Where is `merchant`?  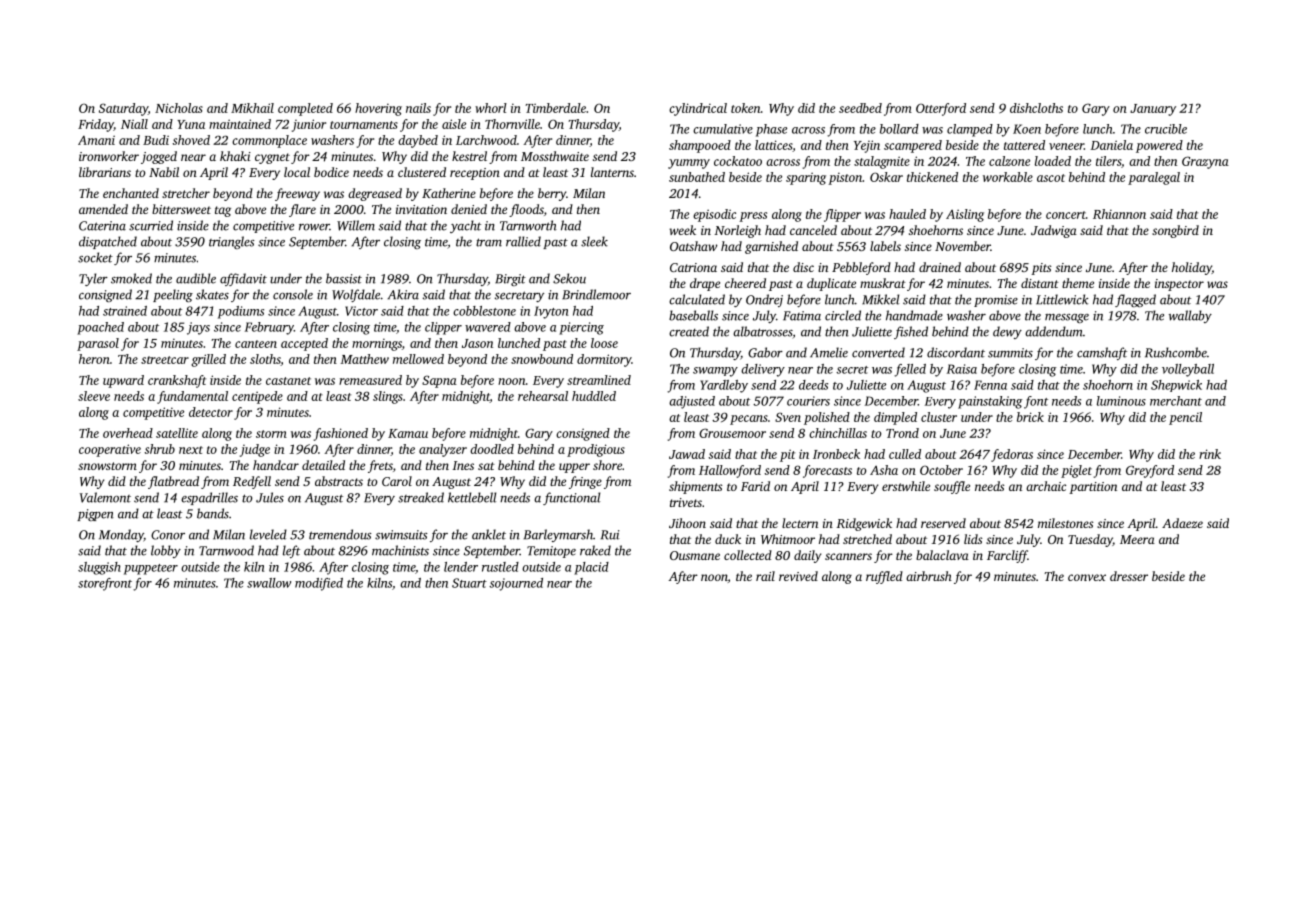
merchant is located at coordinates (1176, 401).
